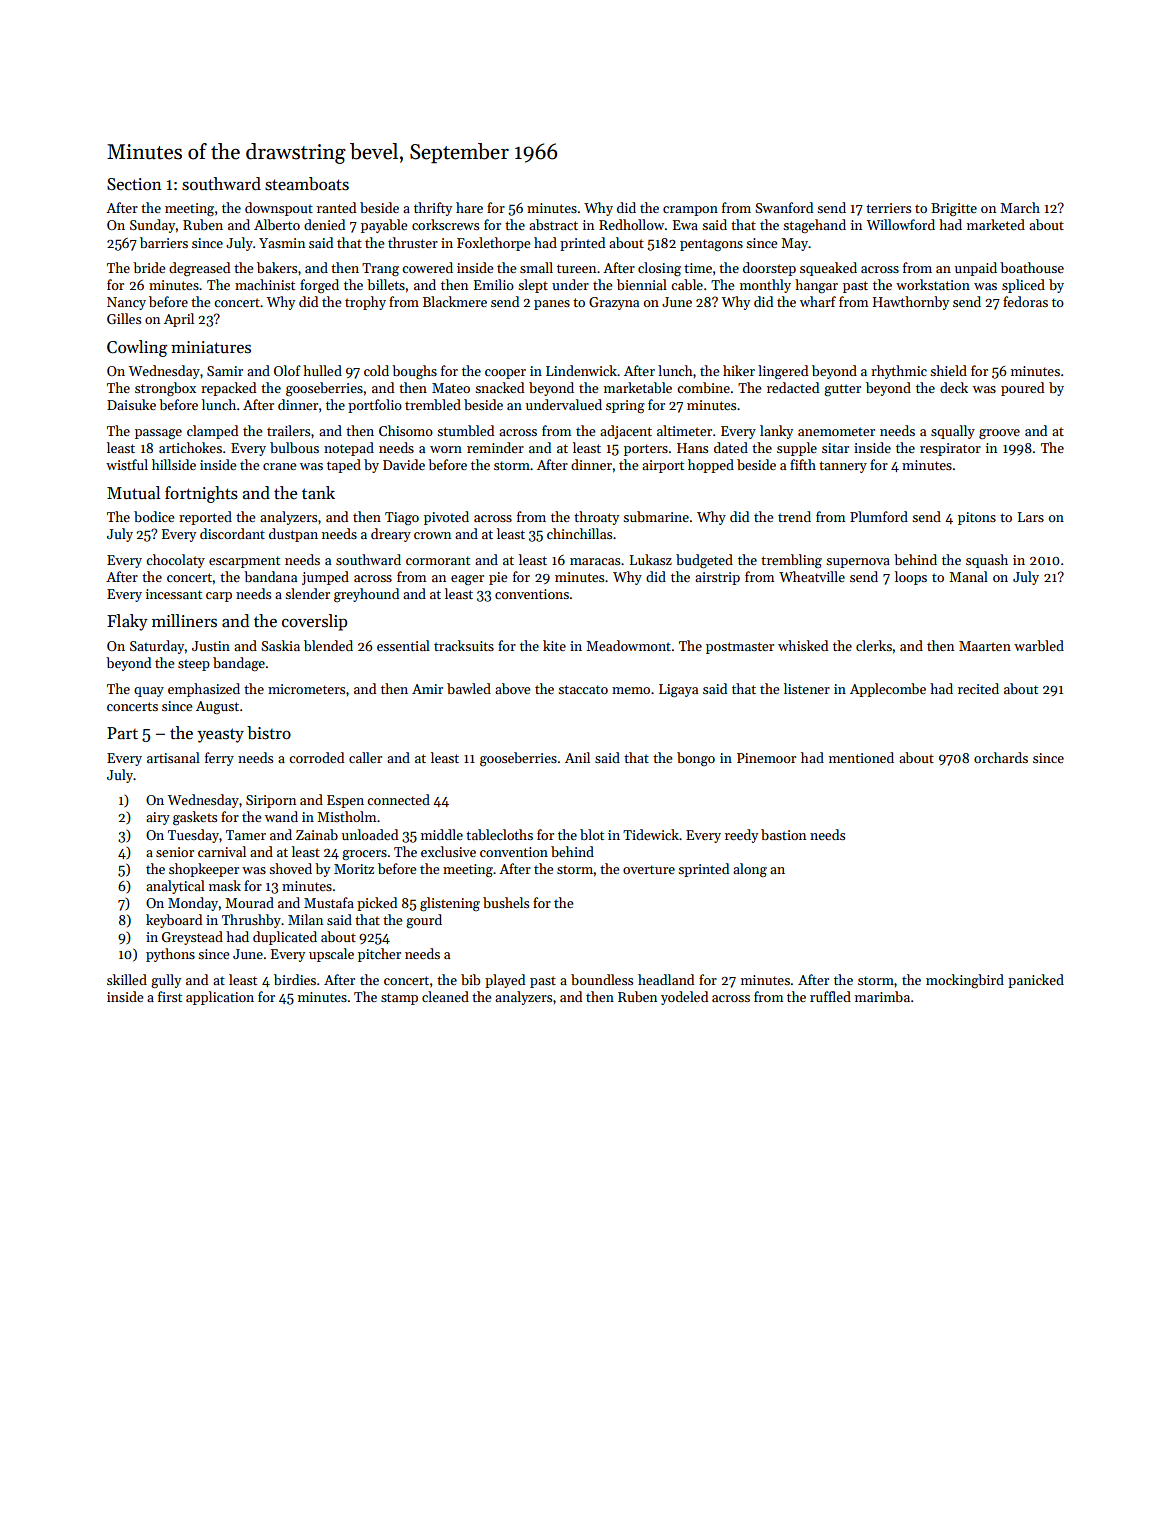  I want to click on hare, so click(469, 207).
